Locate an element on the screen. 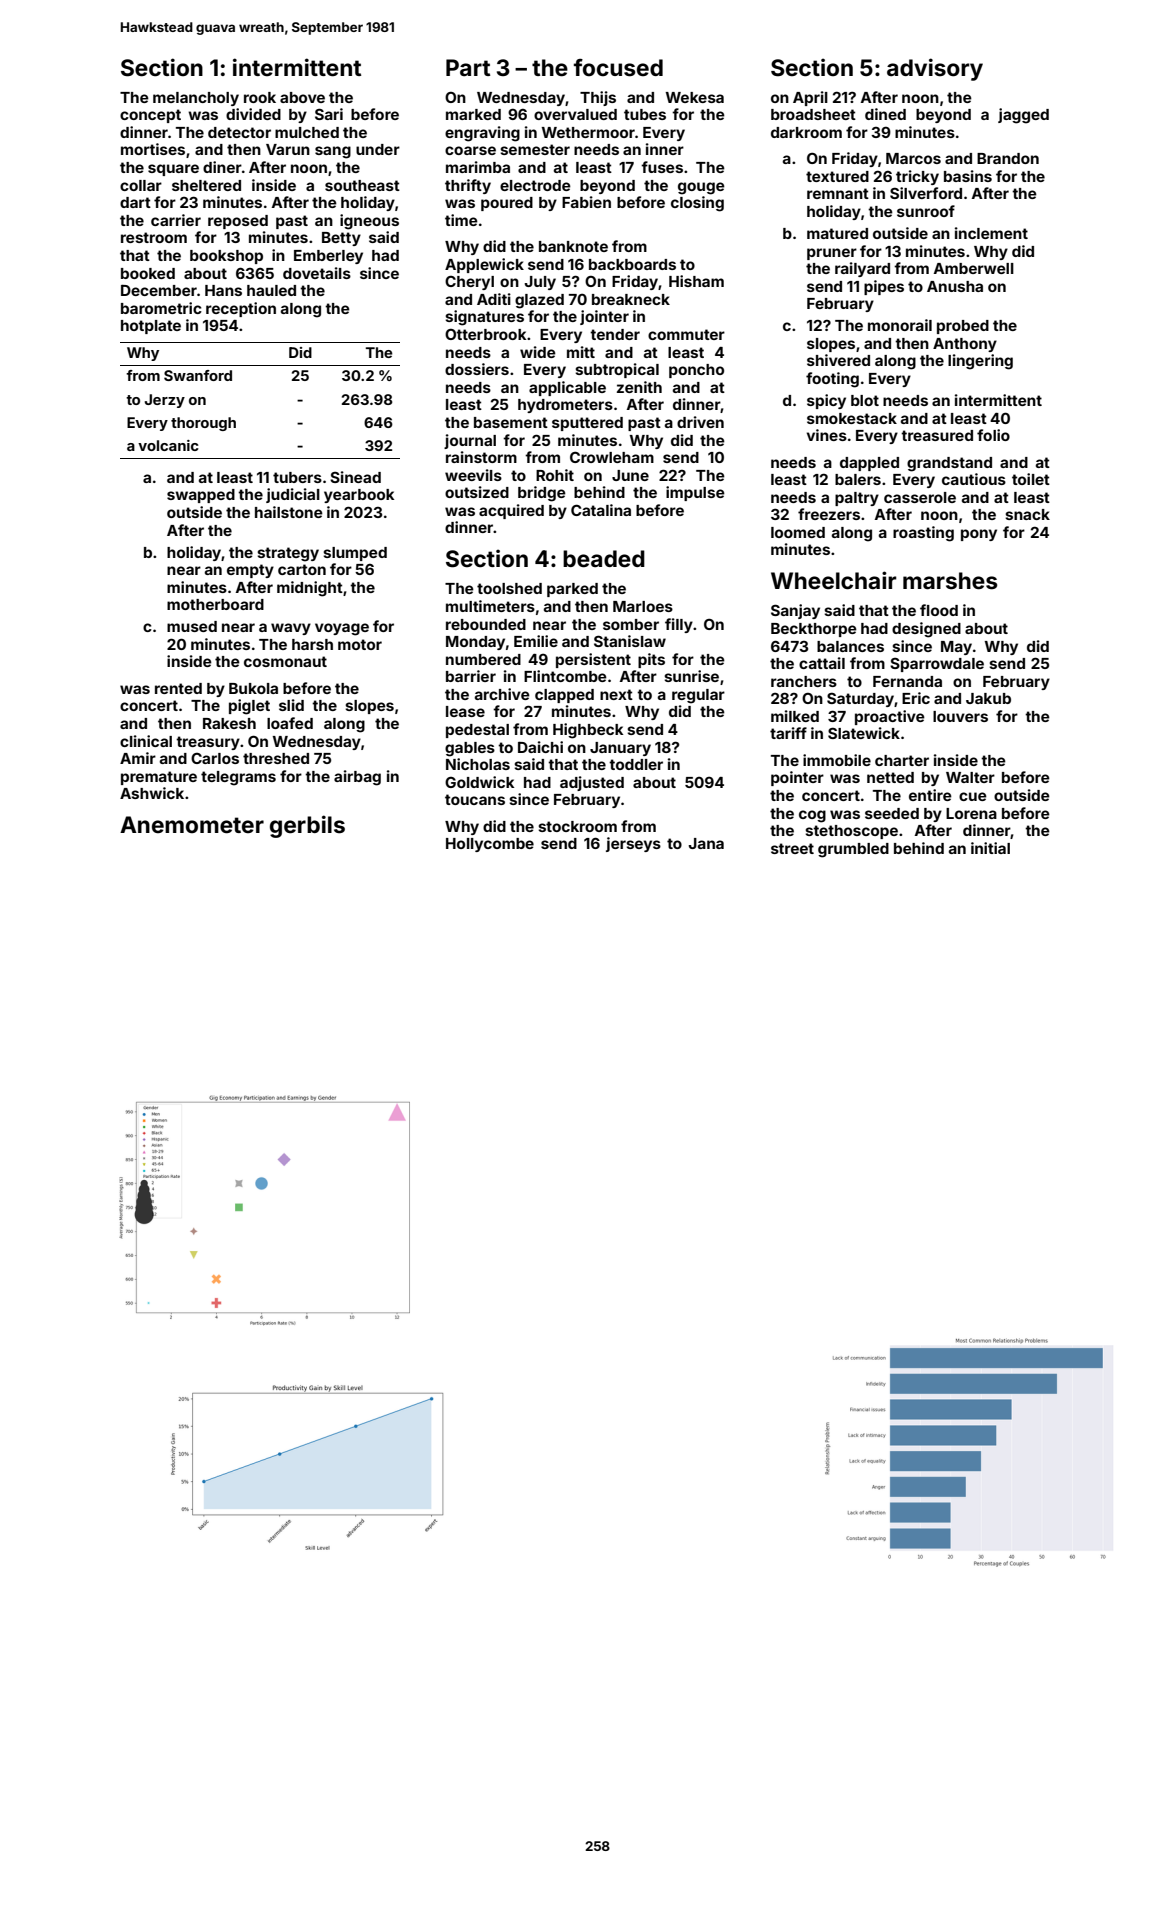  freezers is located at coordinates (829, 514).
